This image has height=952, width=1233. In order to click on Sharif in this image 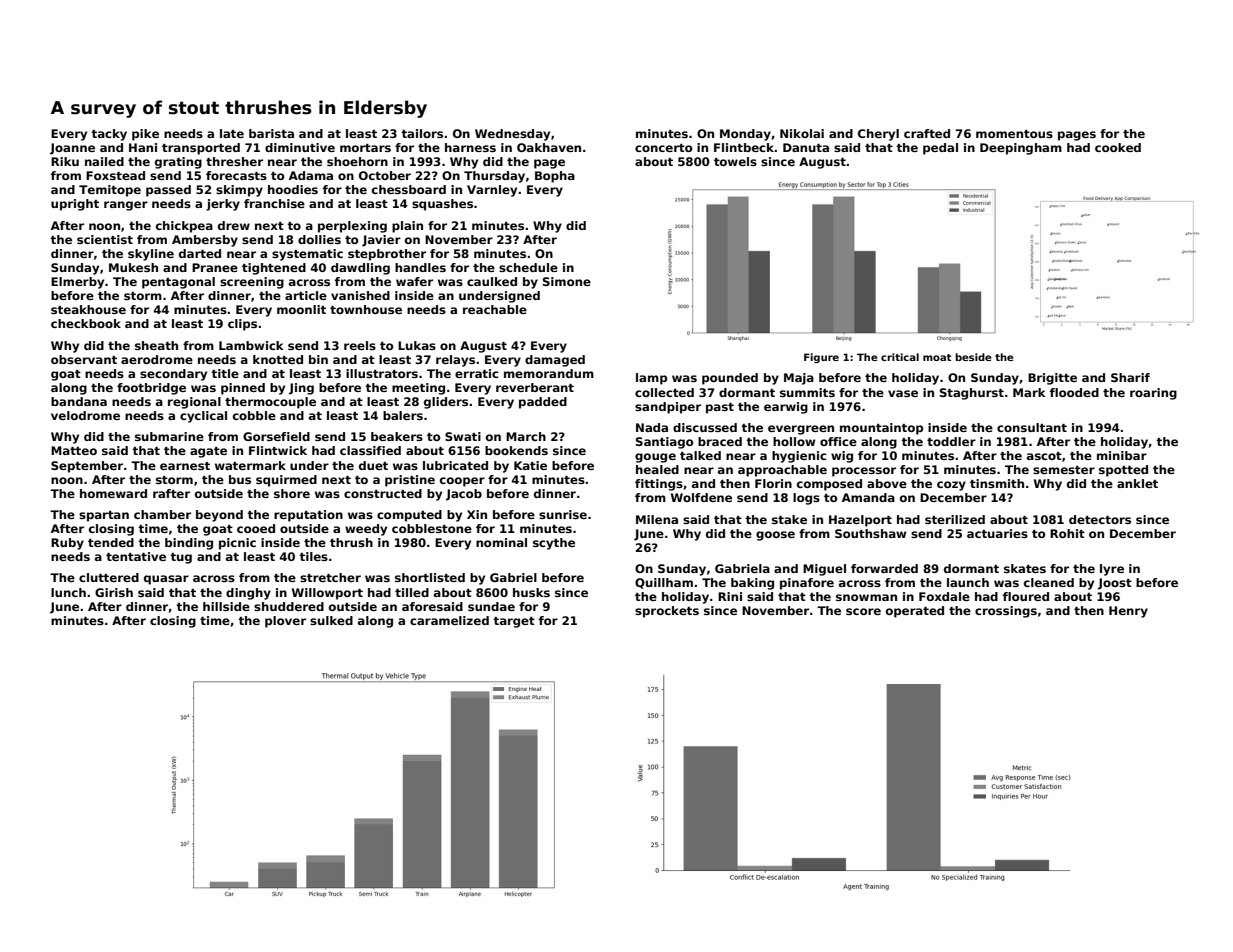, I will do `click(1130, 377)`.
